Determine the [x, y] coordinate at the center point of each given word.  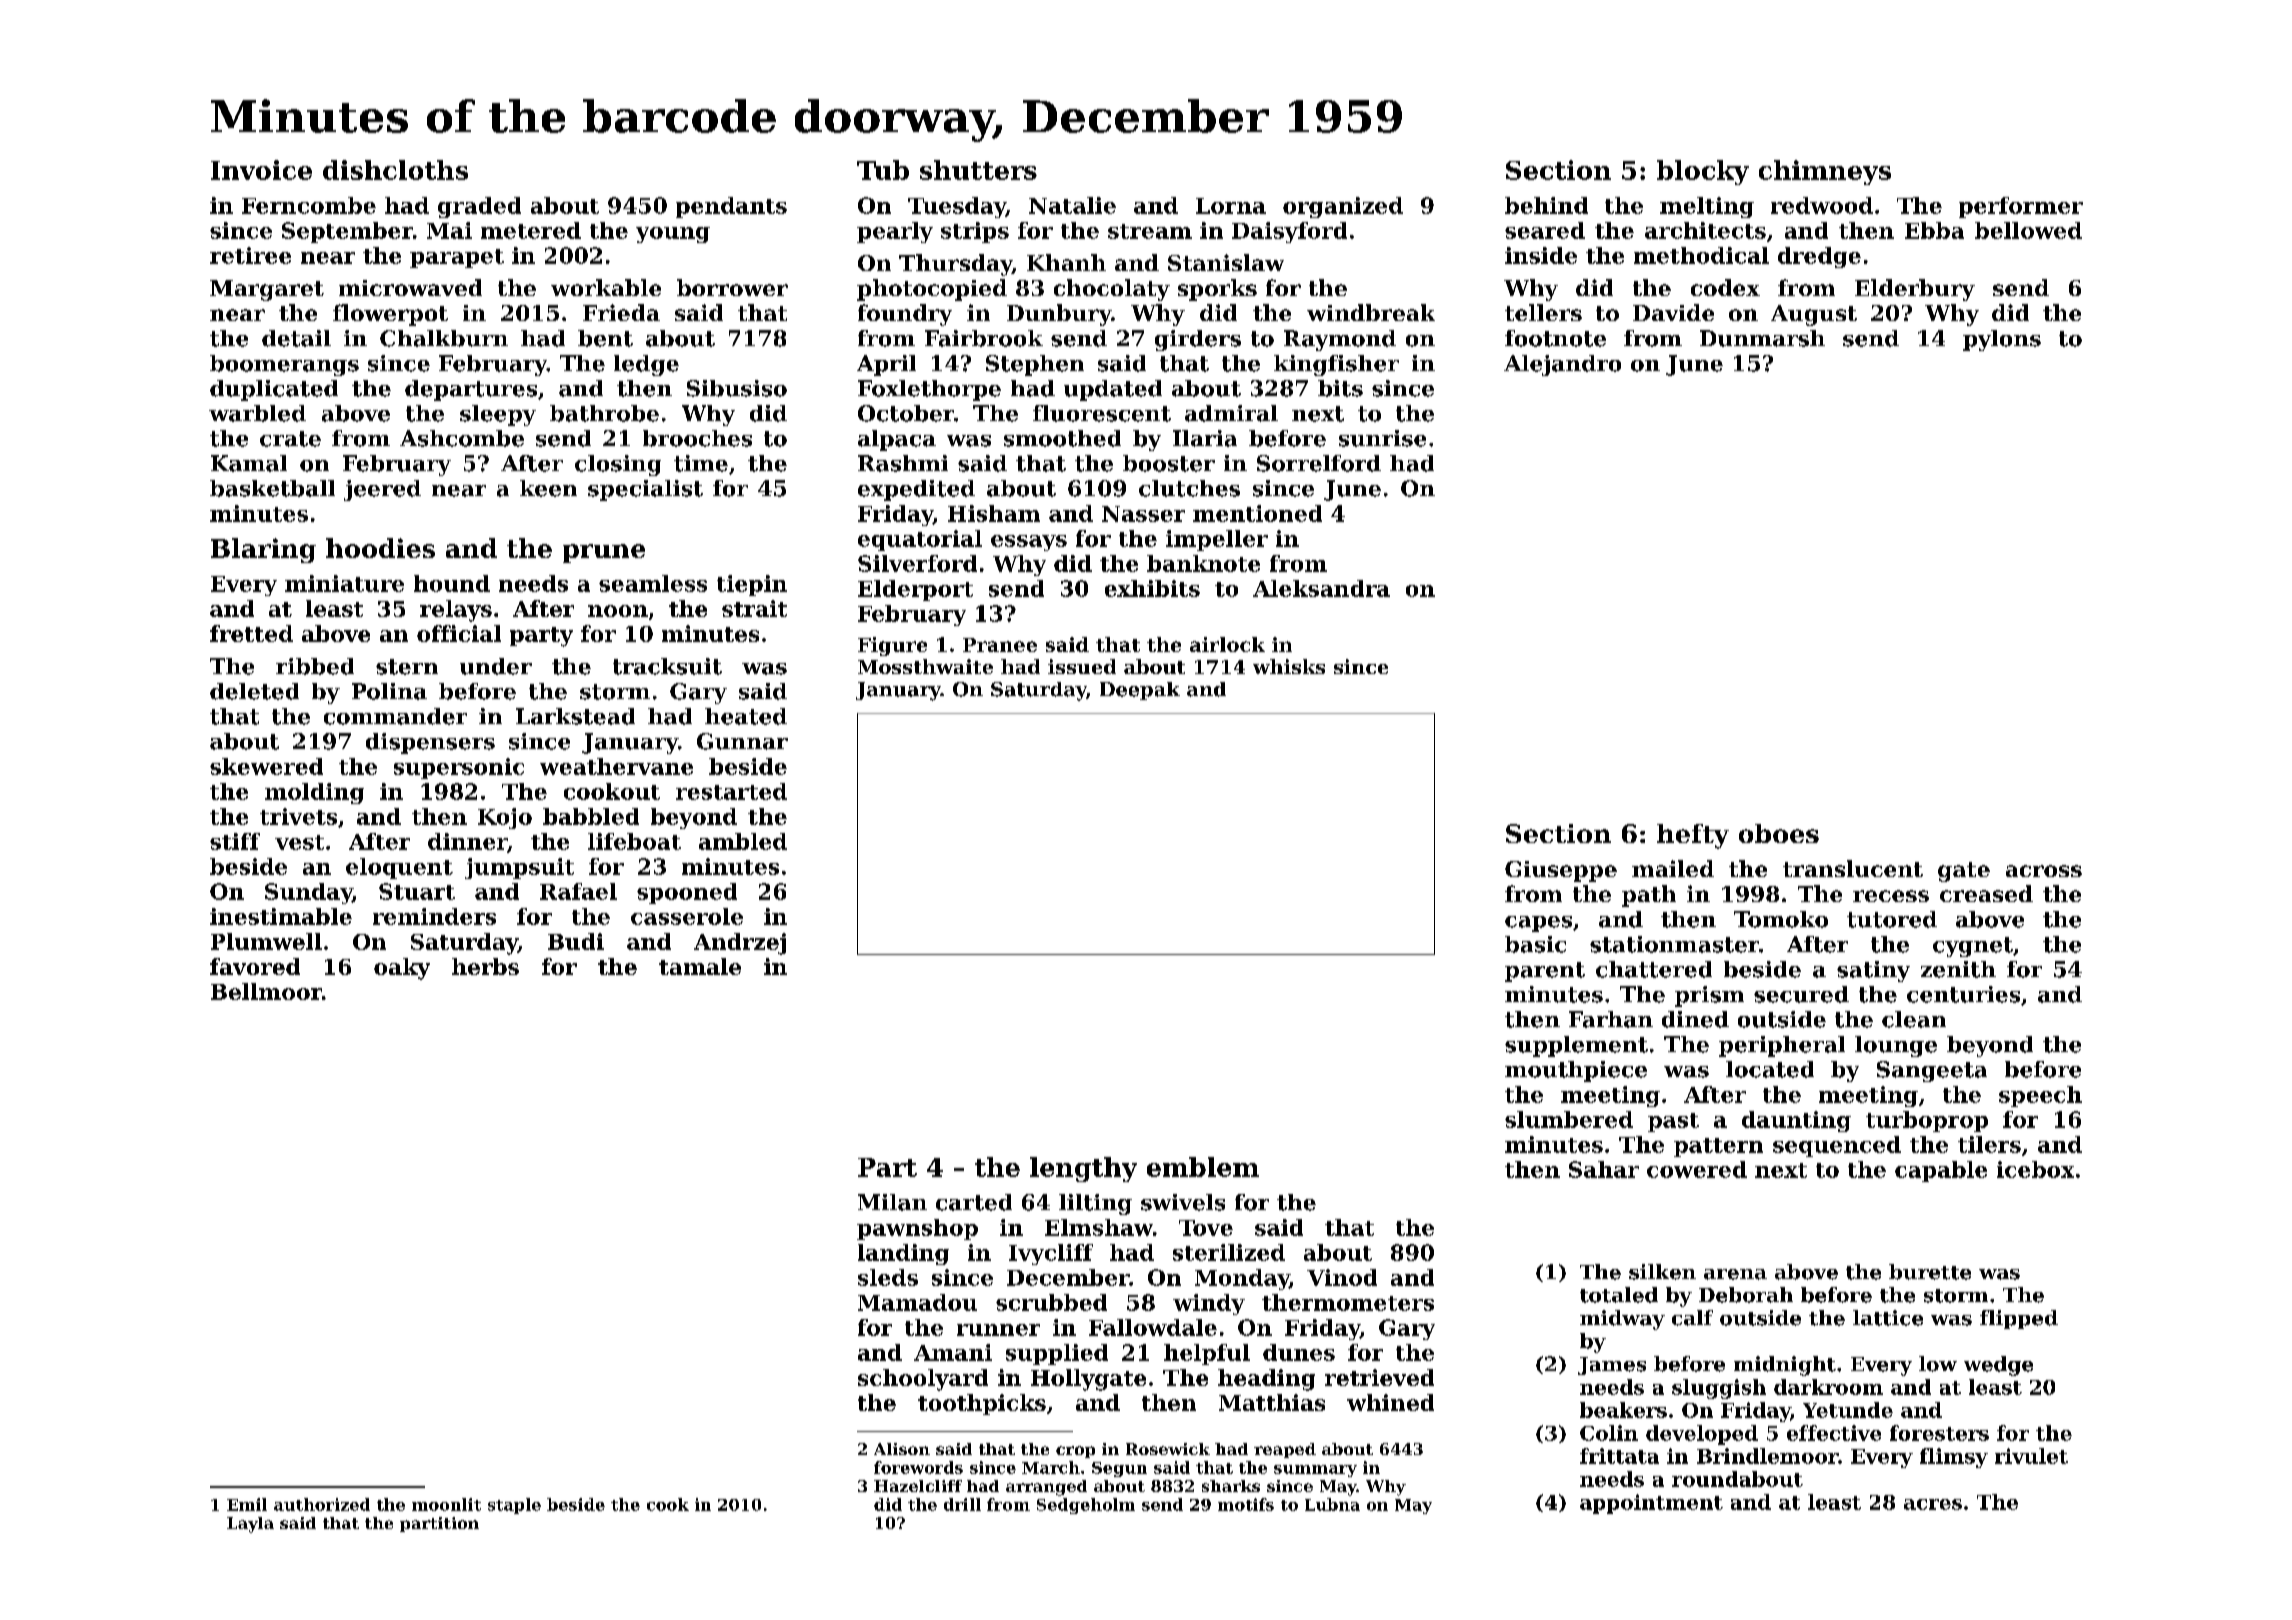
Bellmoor [266, 991]
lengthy [1083, 1169]
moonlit [446, 1504]
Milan [892, 1202]
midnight [1785, 1366]
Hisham [994, 513]
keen [548, 488]
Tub [883, 170]
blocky [1703, 172]
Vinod [1342, 1277]
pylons [2002, 340]
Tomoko [1781, 919]
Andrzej [740, 944]
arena [1735, 1274]
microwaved [410, 287]
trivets [298, 816]
